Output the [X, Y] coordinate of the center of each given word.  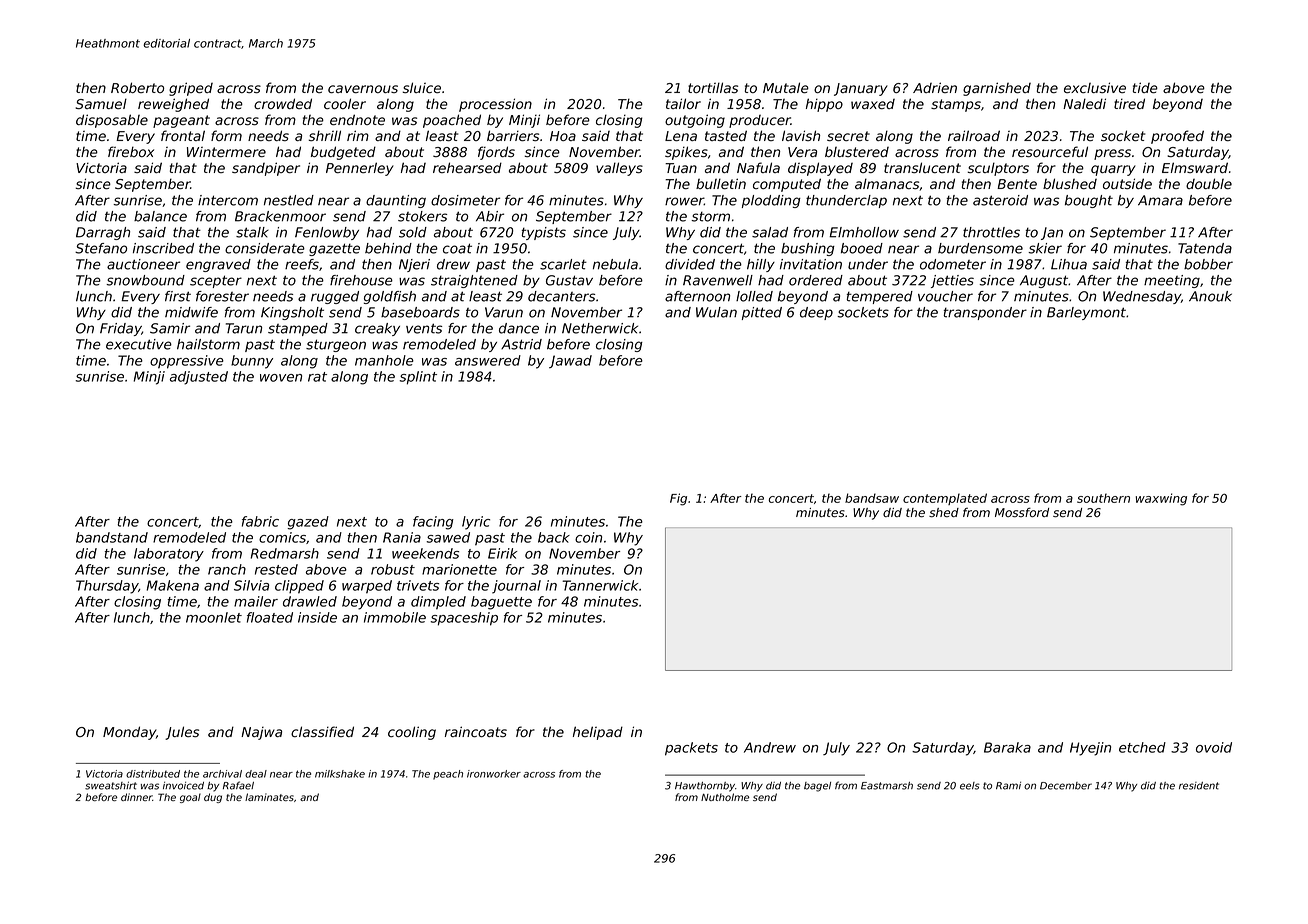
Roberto [137, 87]
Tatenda [1205, 248]
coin [588, 537]
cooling [412, 733]
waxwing [1161, 499]
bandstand [112, 537]
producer [760, 121]
